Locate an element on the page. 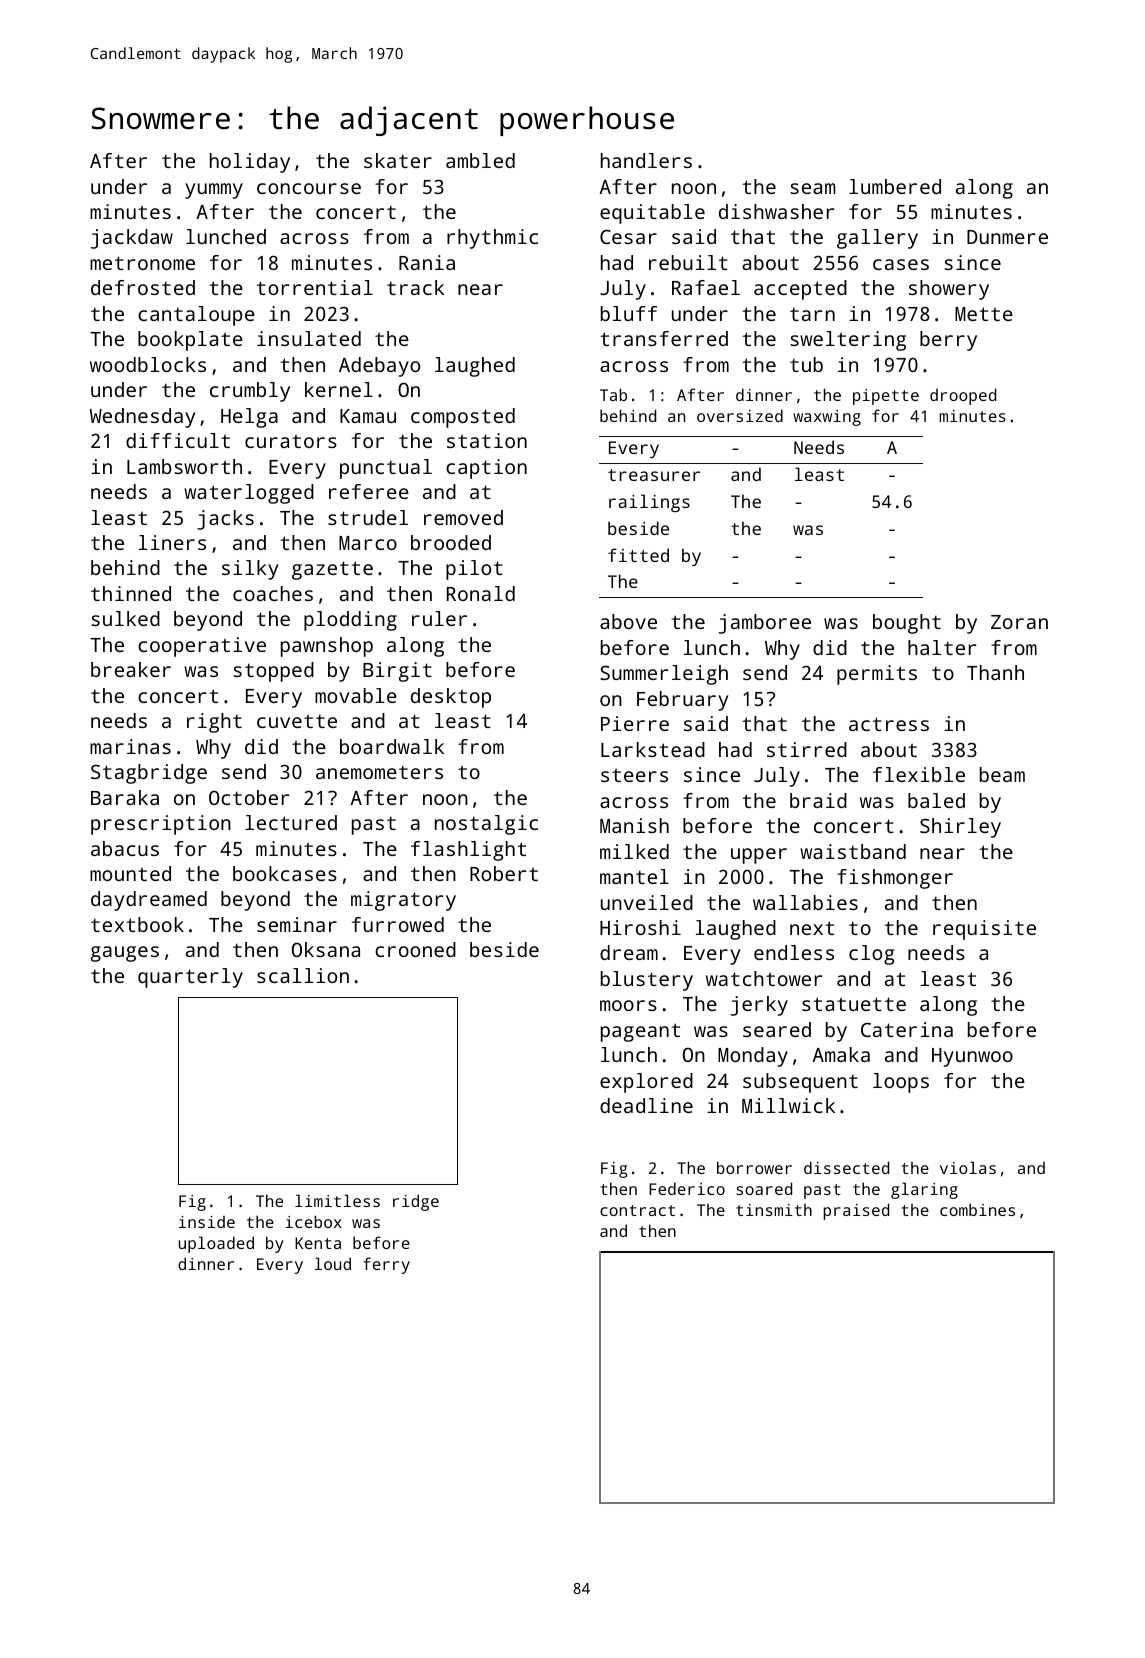  requisite is located at coordinates (984, 930).
